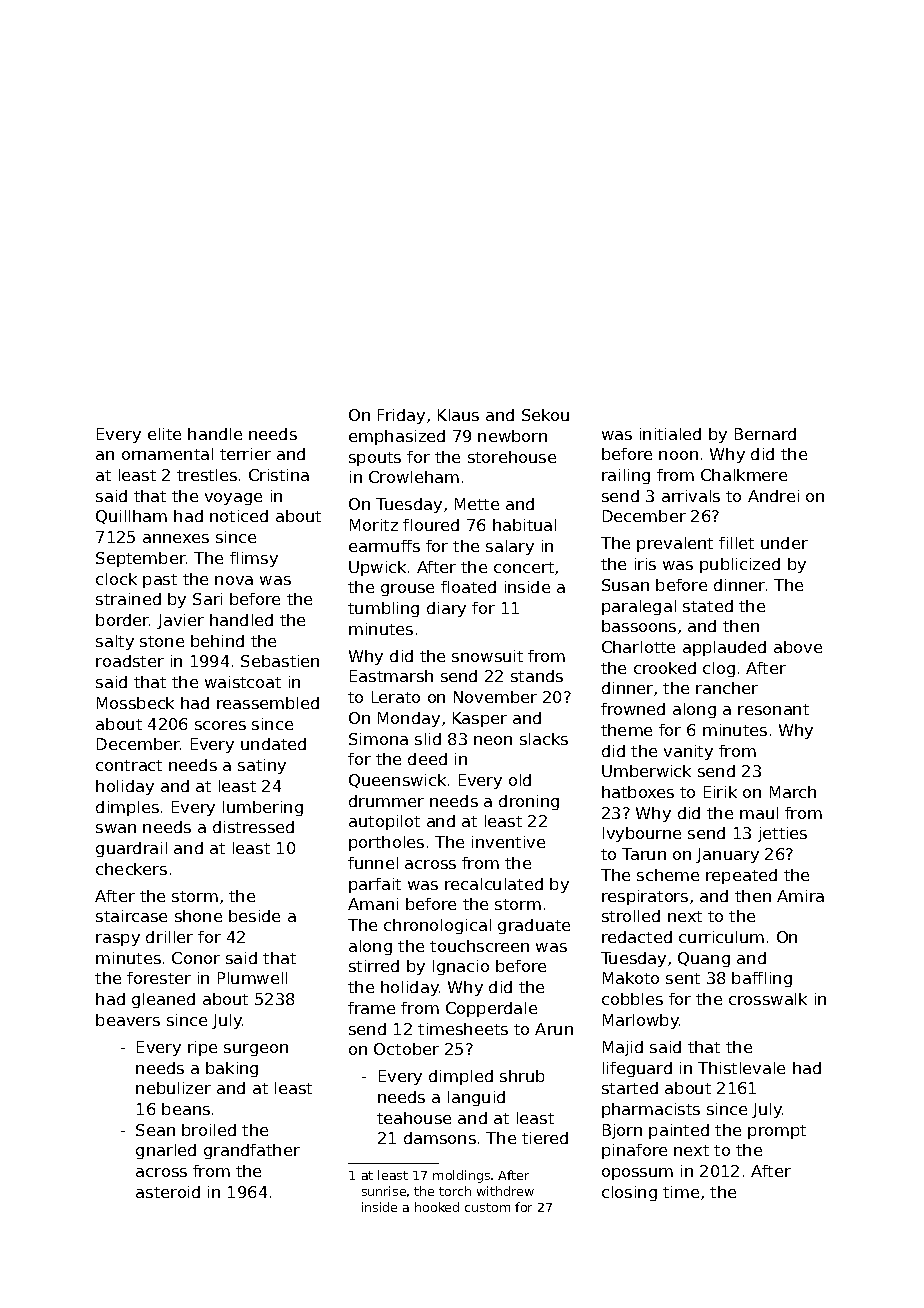 Image resolution: width=924 pixels, height=1308 pixels. What do you see at coordinates (629, 1193) in the document?
I see `closing` at bounding box center [629, 1193].
